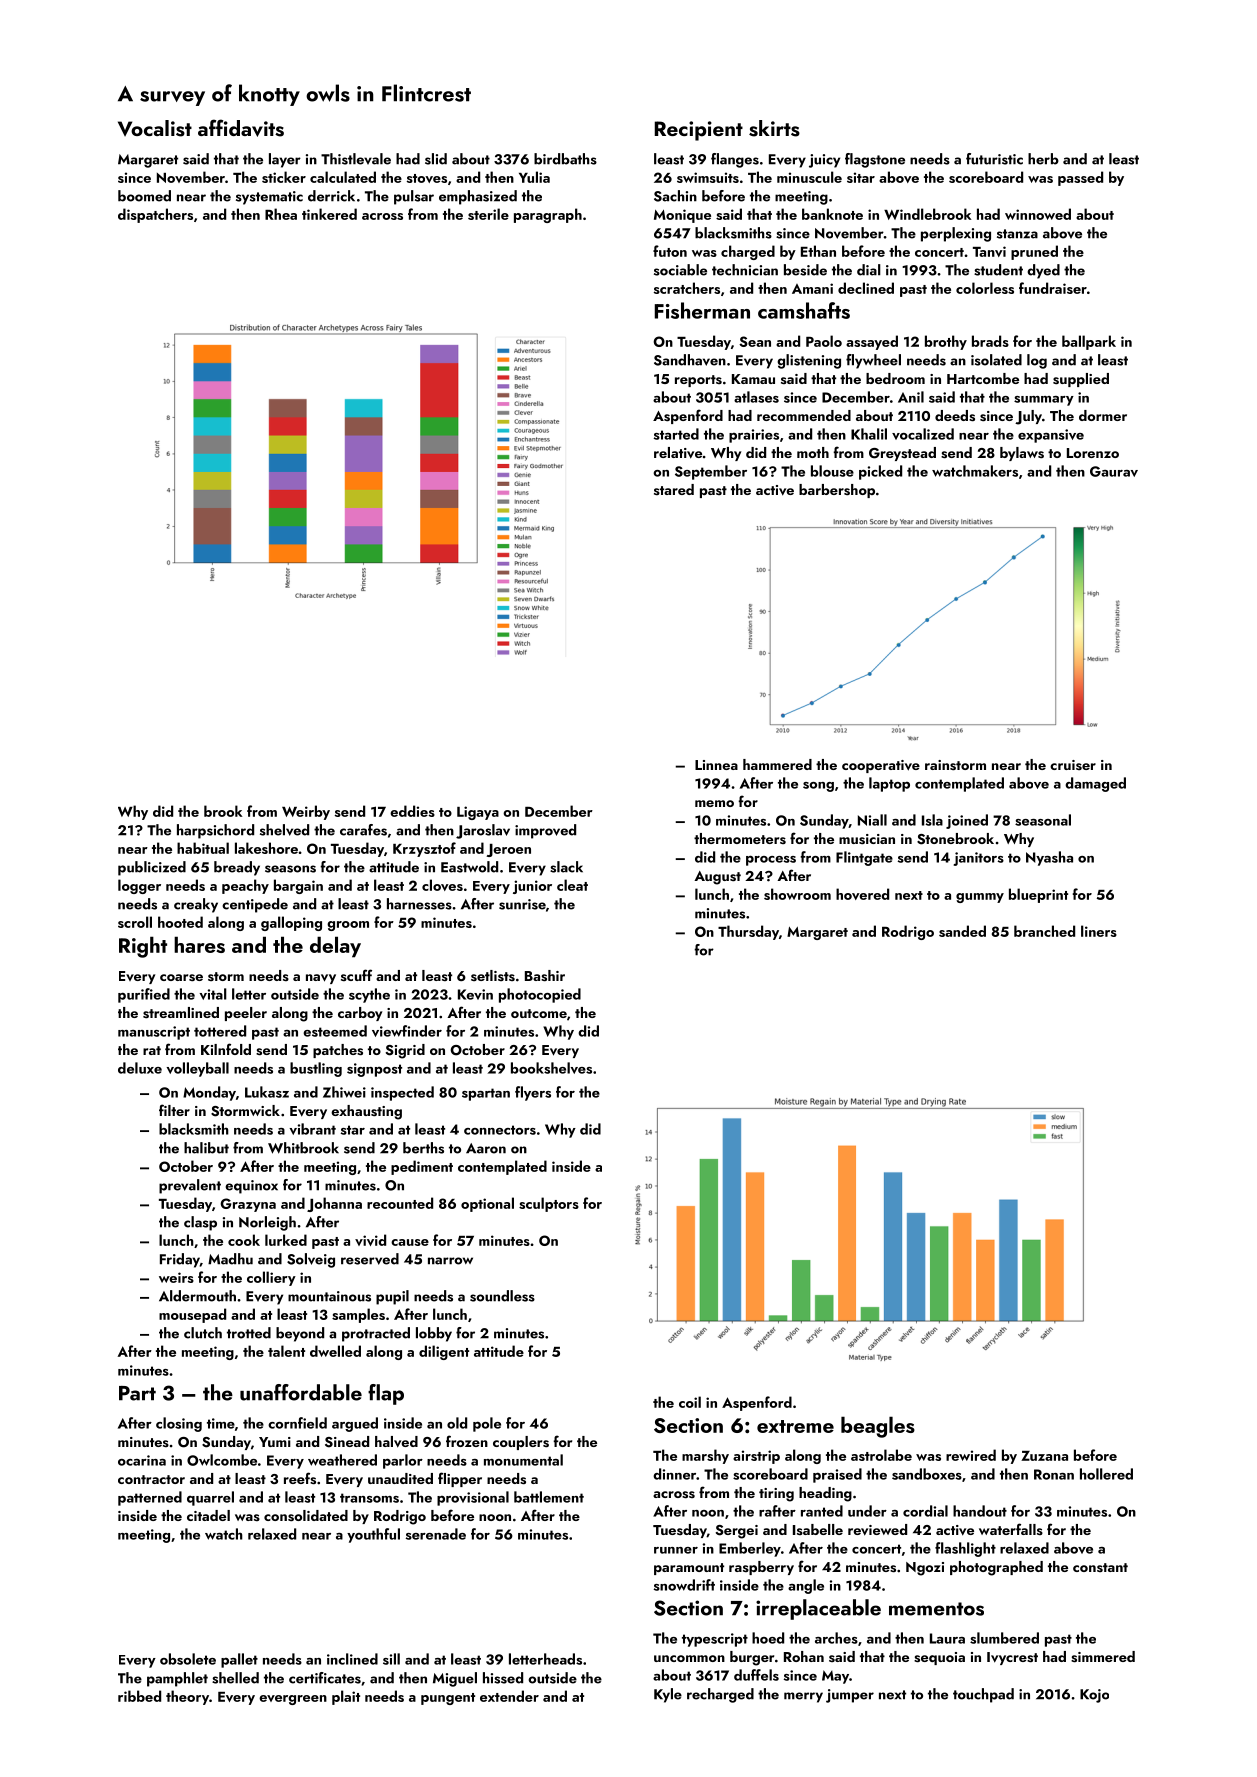 Image resolution: width=1257 pixels, height=1777 pixels. What do you see at coordinates (1094, 1696) in the screenshot?
I see `Kojo` at bounding box center [1094, 1696].
